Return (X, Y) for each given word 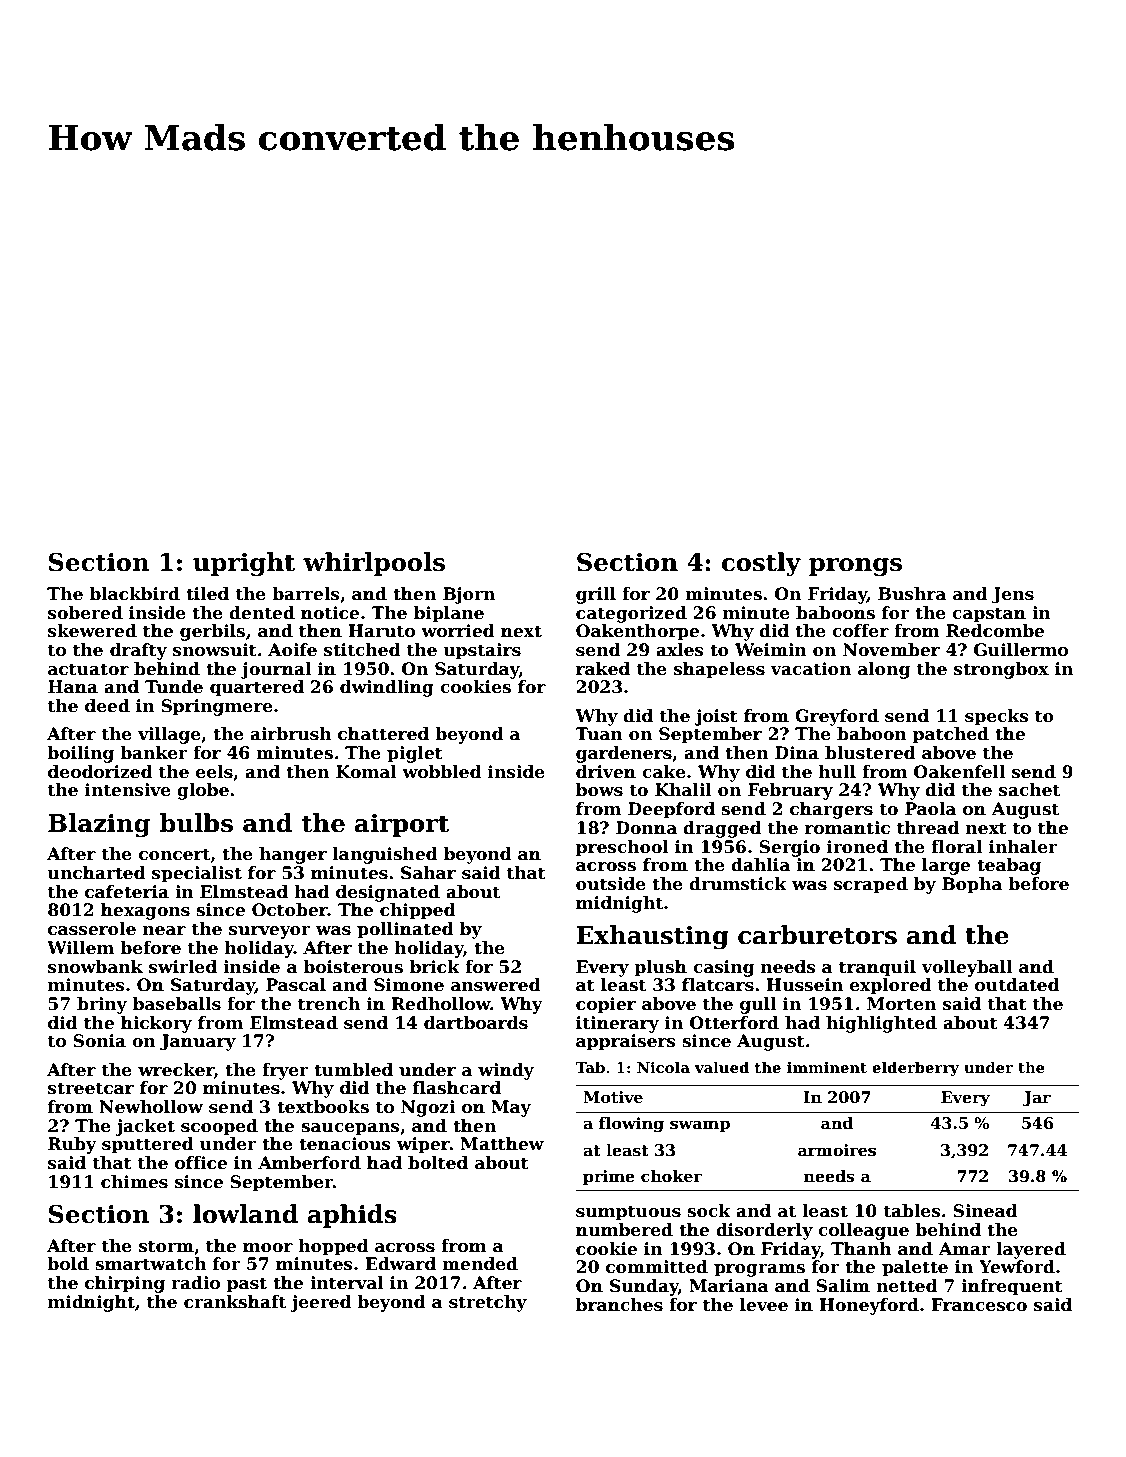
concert (174, 854)
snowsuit (215, 650)
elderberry (915, 1068)
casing (723, 968)
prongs (855, 567)
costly (761, 564)
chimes (134, 1182)
